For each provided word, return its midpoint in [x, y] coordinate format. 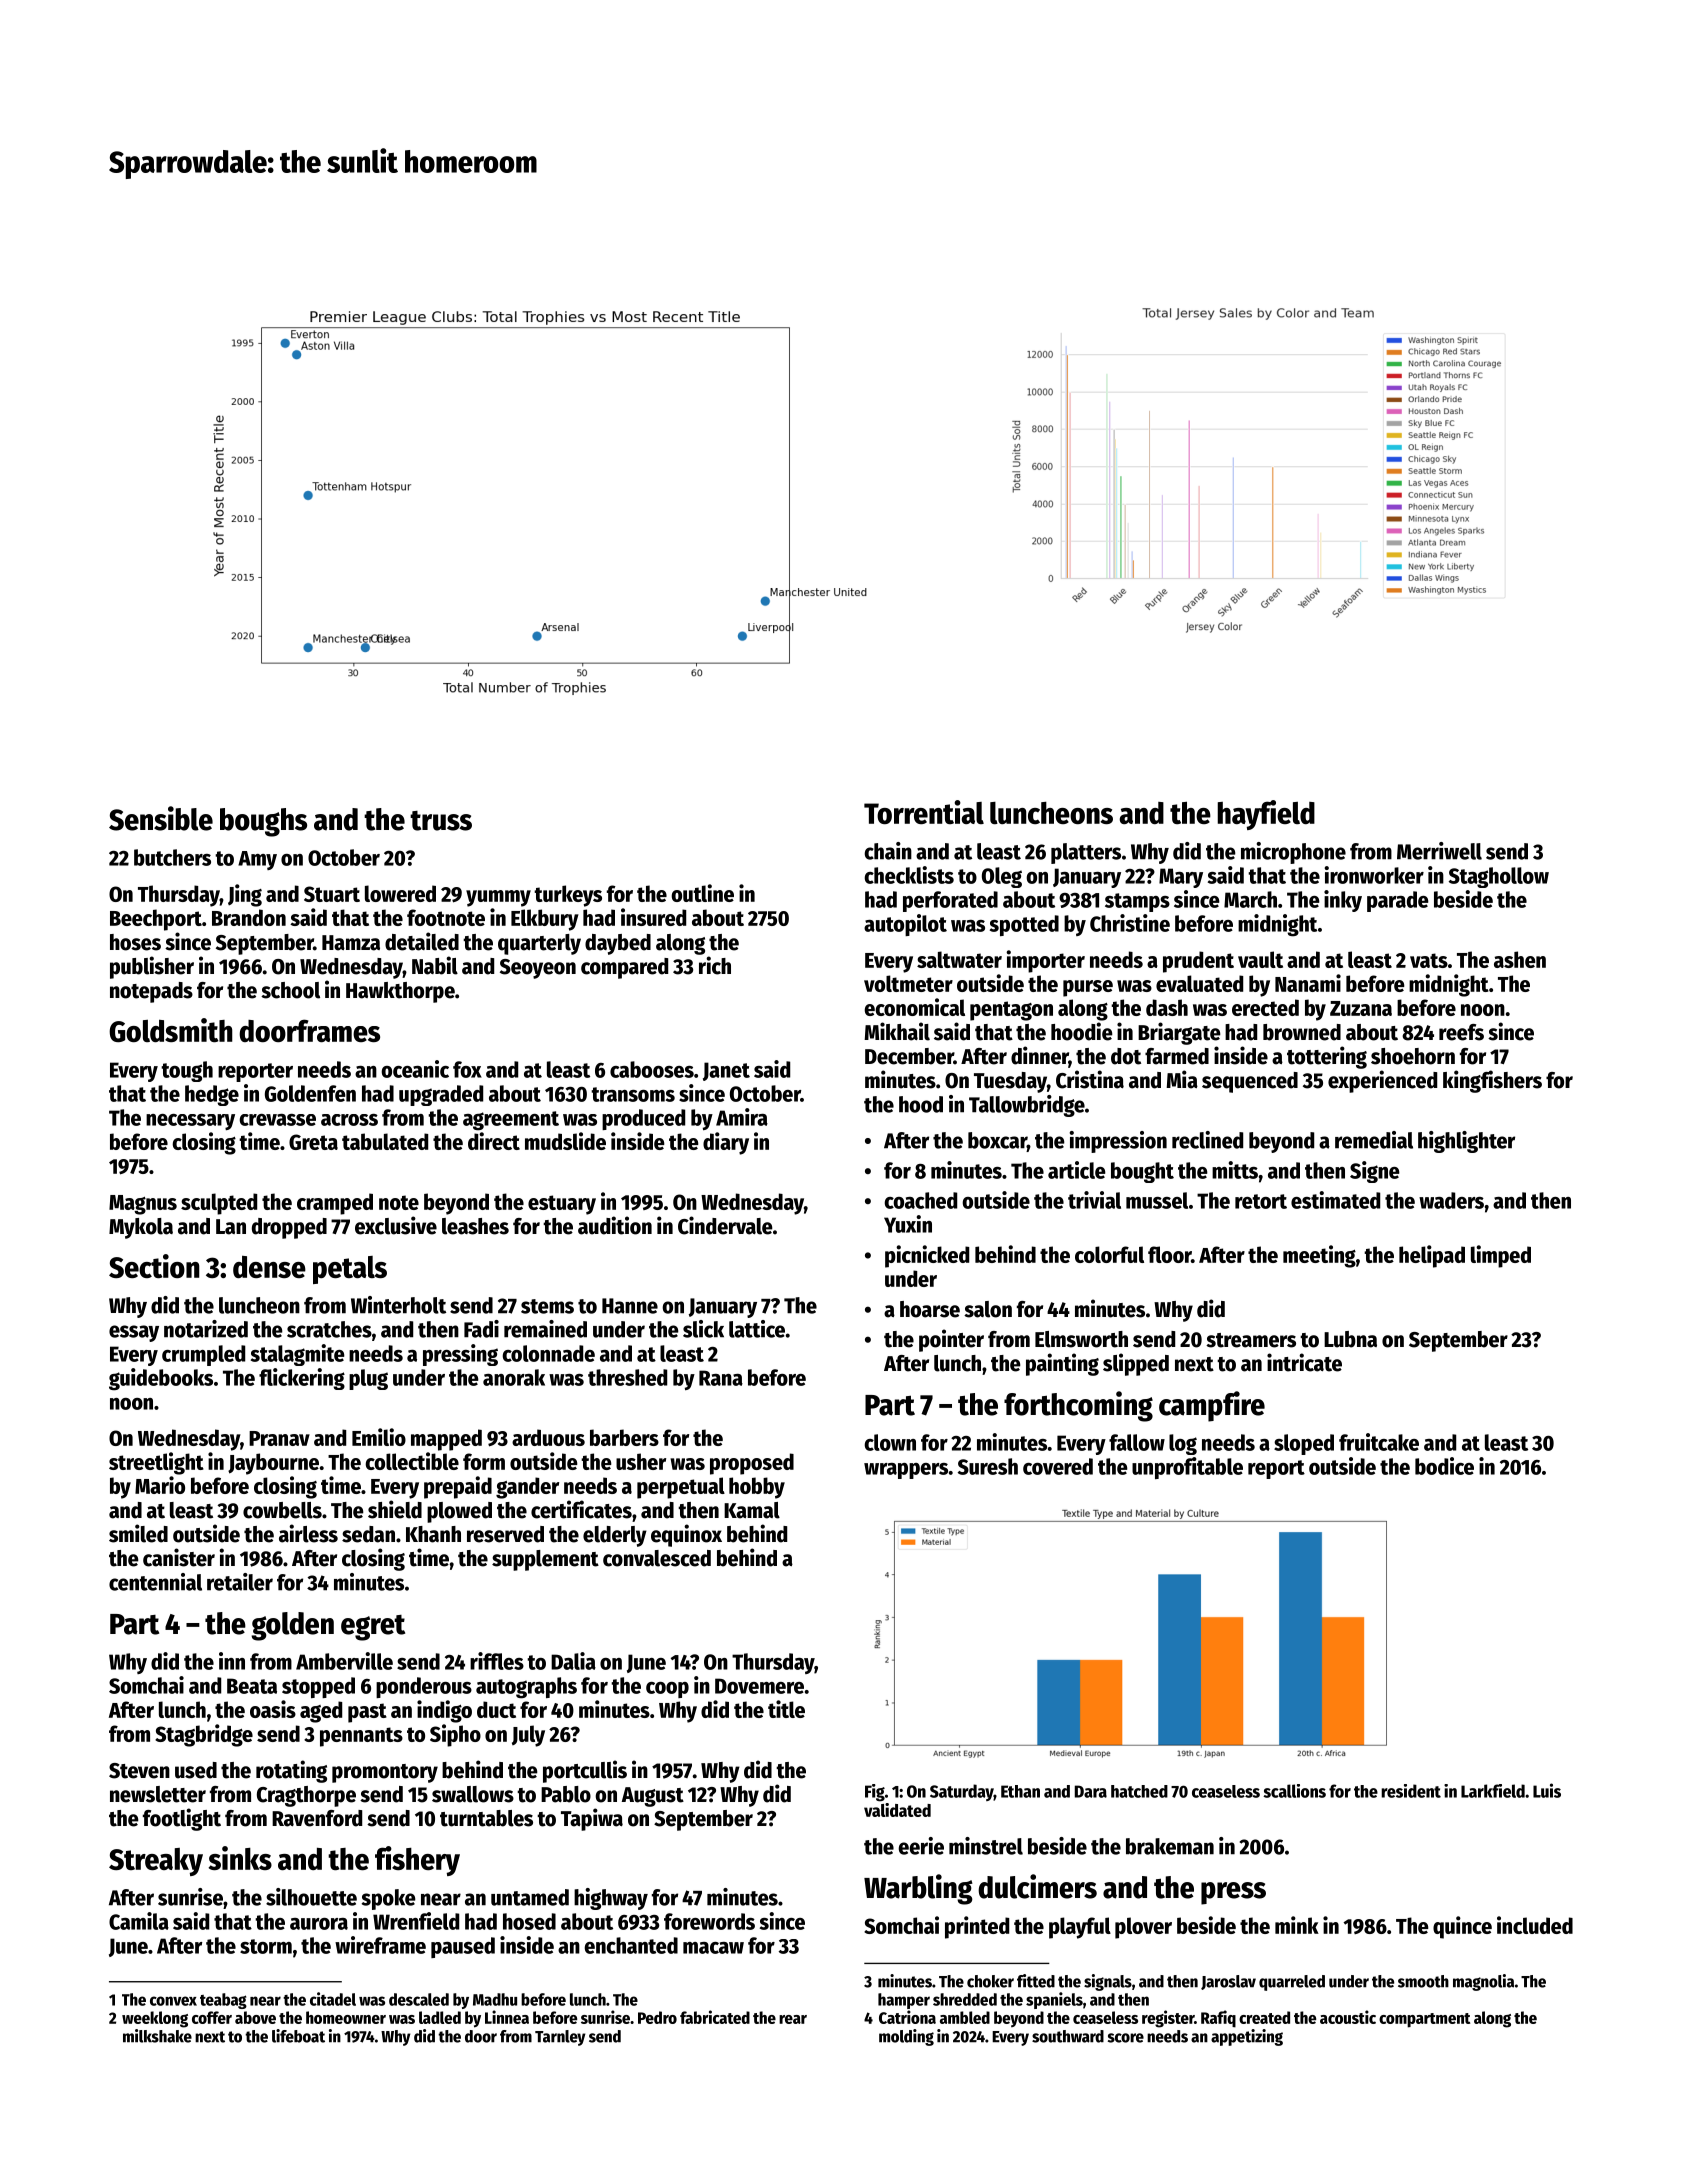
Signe [1375, 1172]
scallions [1294, 1791]
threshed [627, 1377]
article [1077, 1170]
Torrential [924, 812]
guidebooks [161, 1379]
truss [441, 821]
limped [1501, 1256]
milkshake [157, 2036]
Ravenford [317, 1818]
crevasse [278, 1120]
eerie [921, 1846]
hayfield [1266, 815]
